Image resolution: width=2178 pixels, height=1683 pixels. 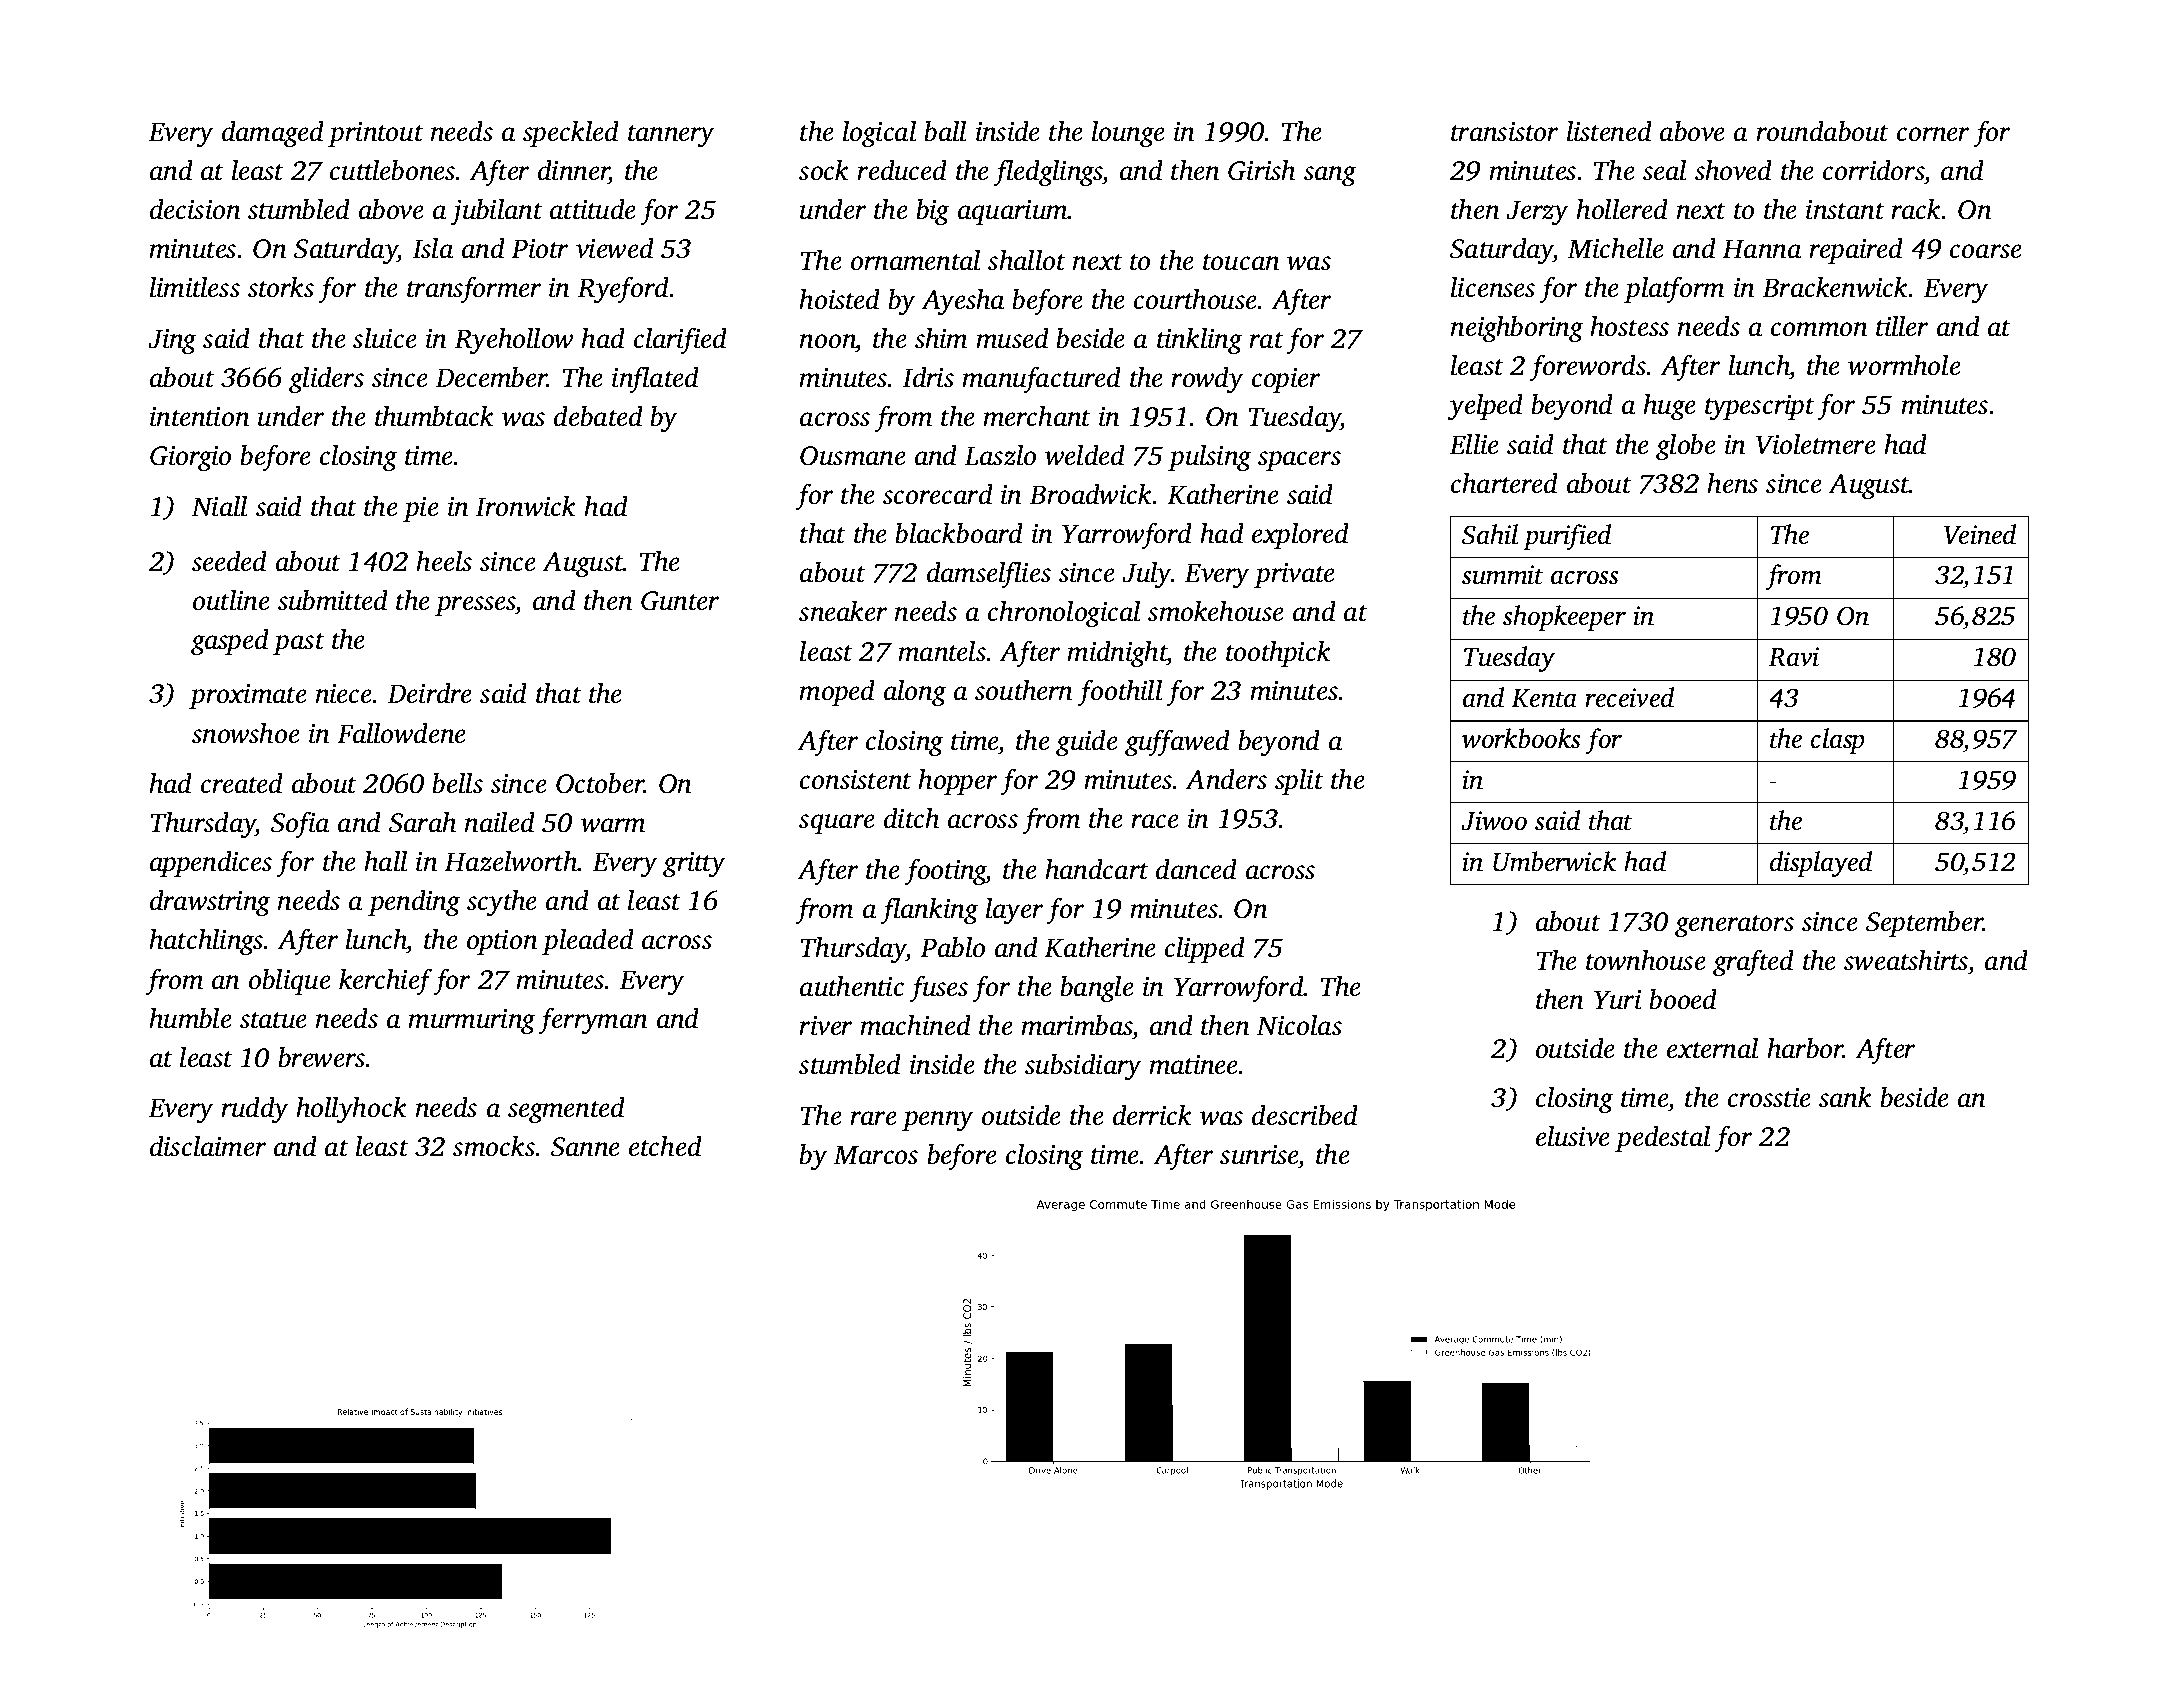 What do you see at coordinates (1793, 657) in the screenshot?
I see `Ravi` at bounding box center [1793, 657].
